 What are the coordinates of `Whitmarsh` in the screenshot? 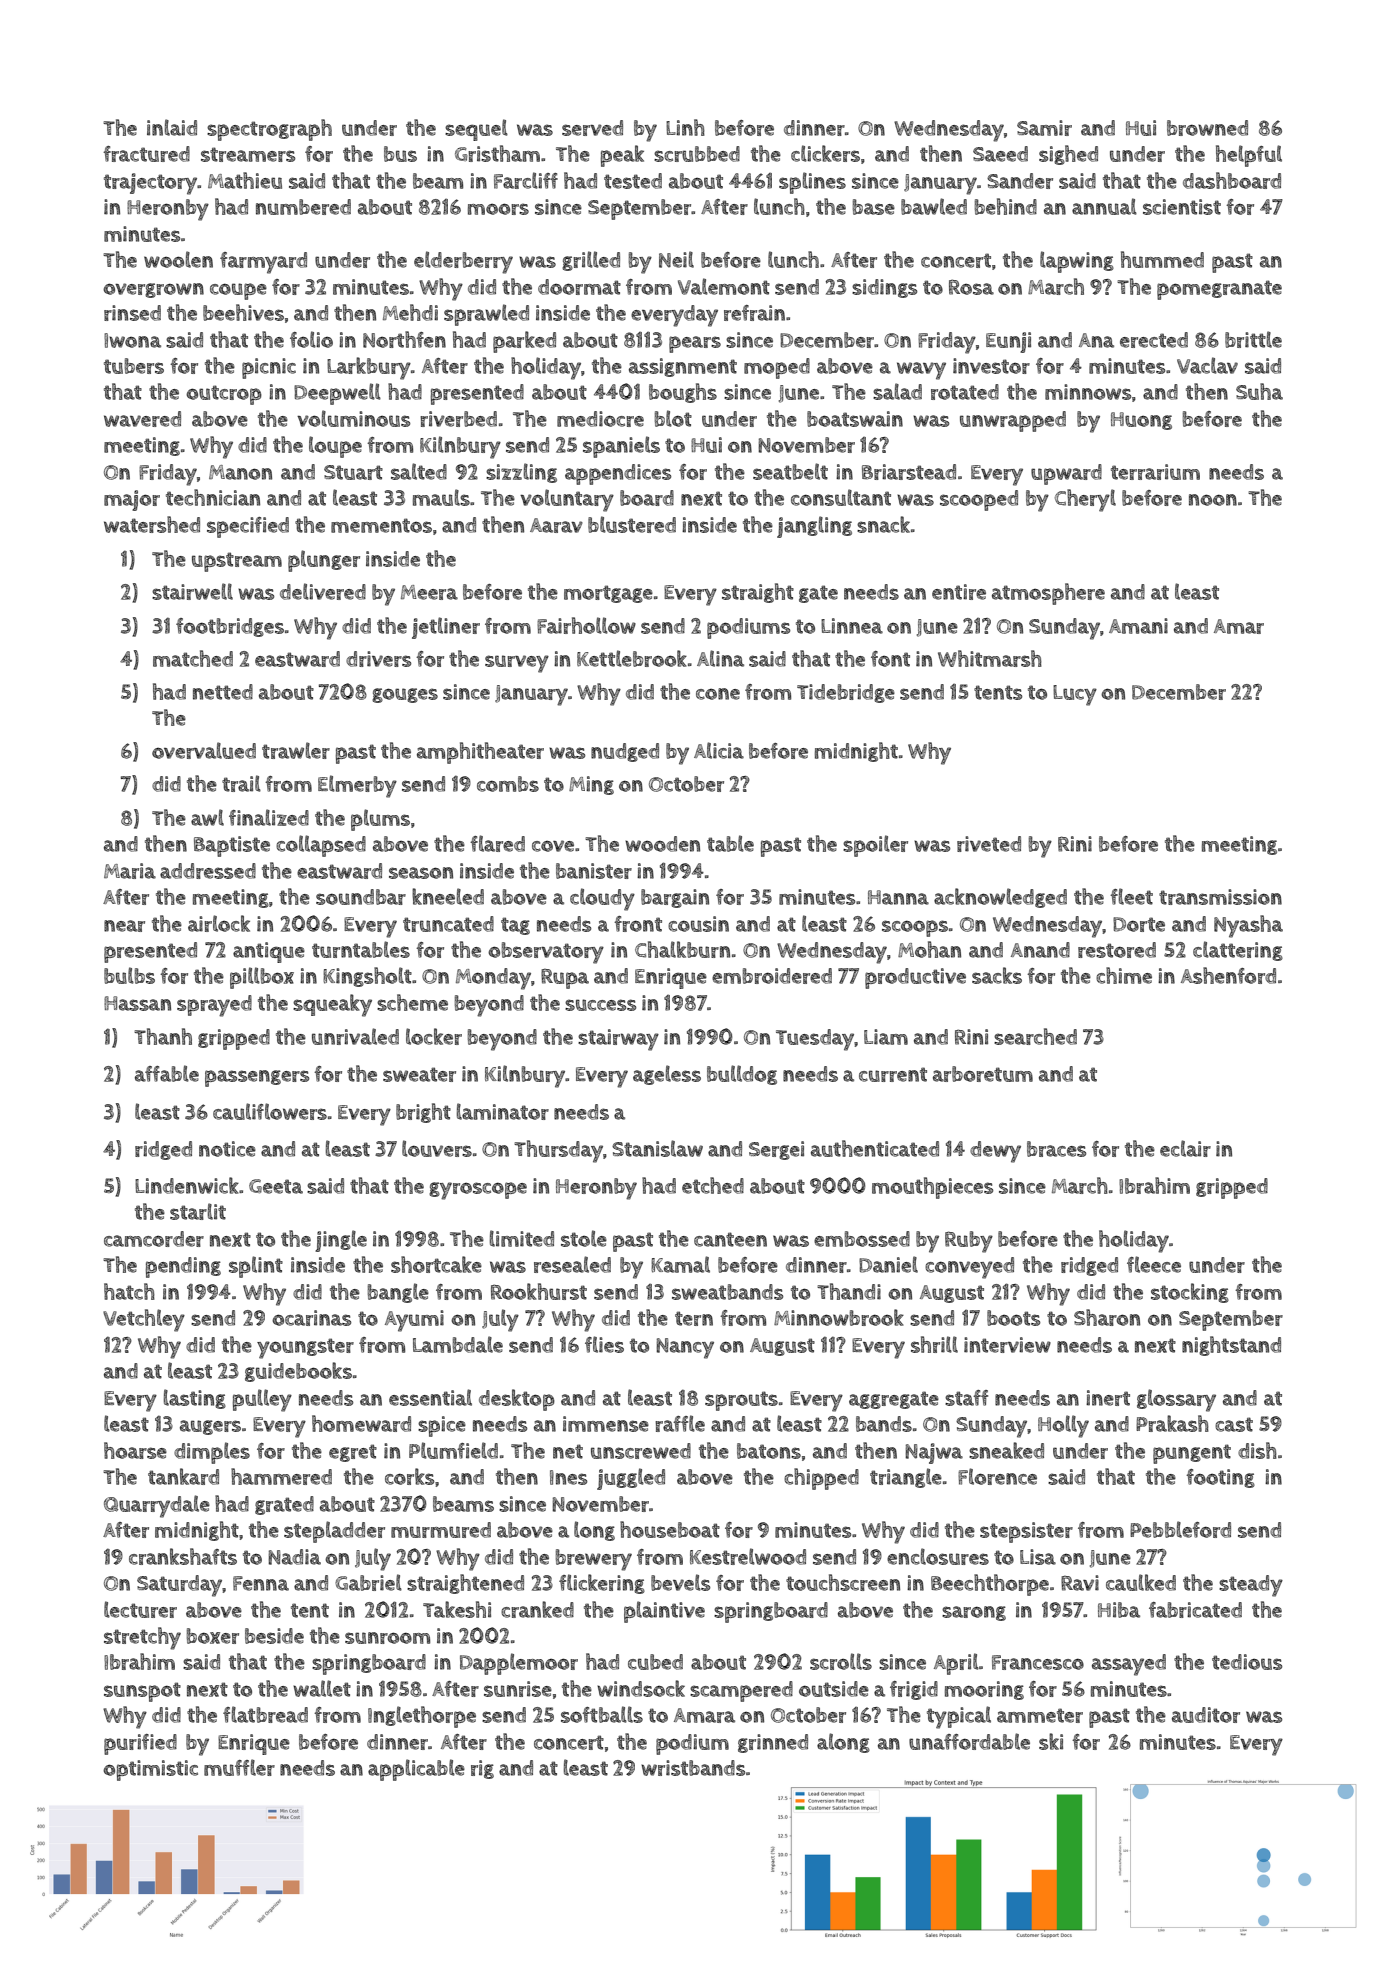 It's located at (990, 658).
